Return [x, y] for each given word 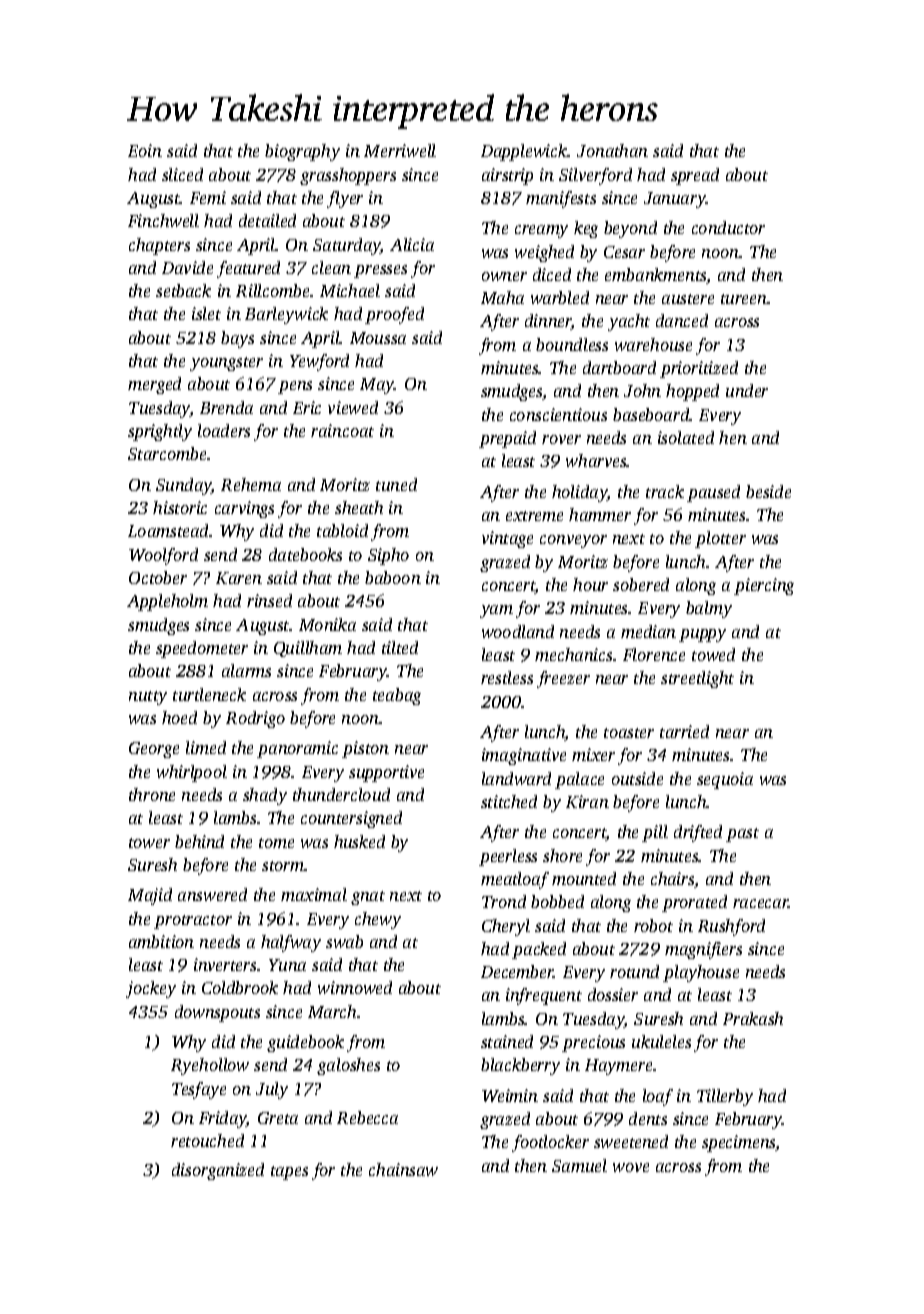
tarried [684, 731]
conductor [728, 227]
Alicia [412, 244]
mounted [584, 878]
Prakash [753, 1018]
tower [149, 843]
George [154, 750]
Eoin [145, 150]
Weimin [510, 1095]
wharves [596, 460]
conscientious [558, 414]
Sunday [184, 486]
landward [516, 778]
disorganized [218, 1171]
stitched [509, 801]
